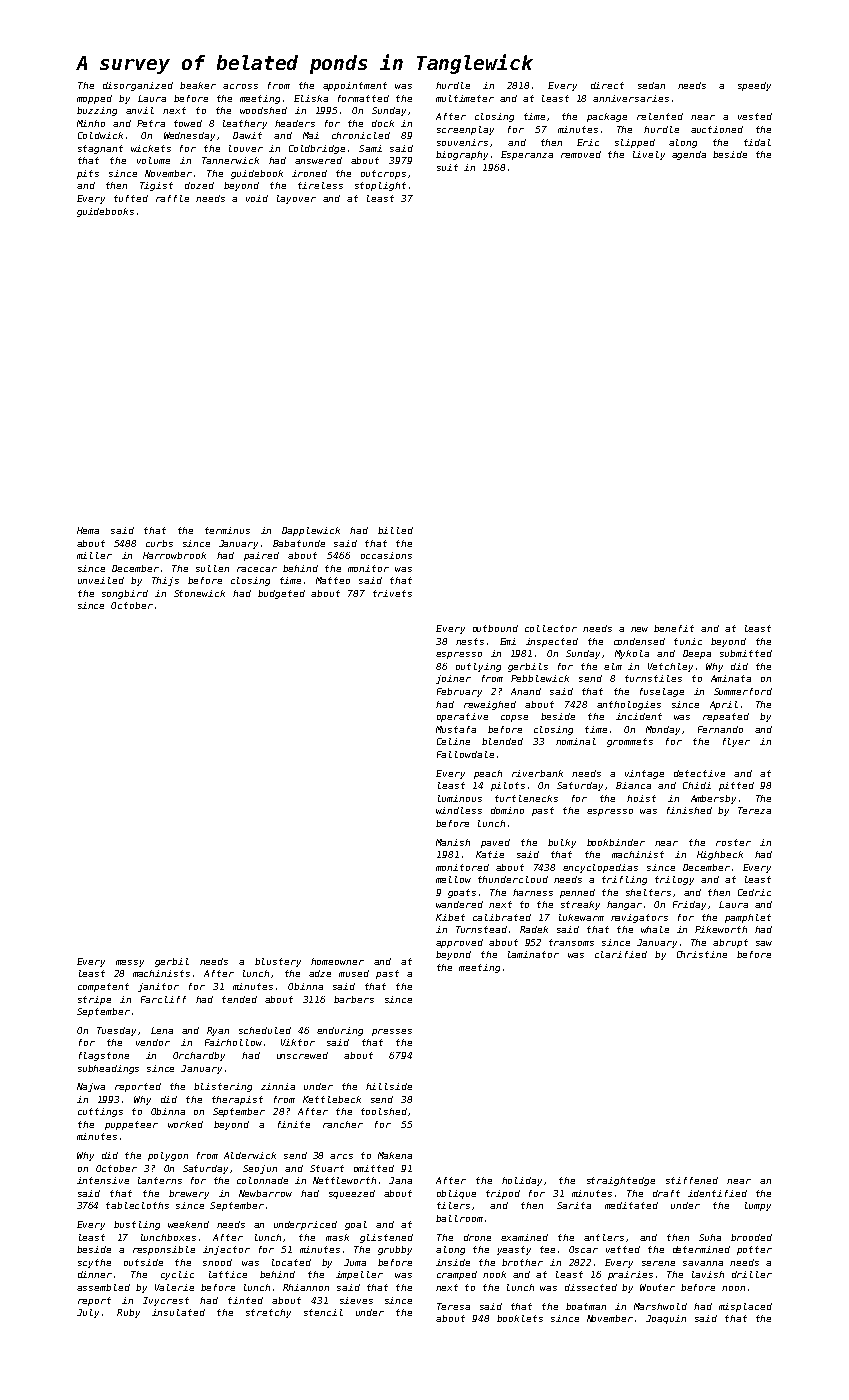  I want to click on benefit, so click(674, 628).
